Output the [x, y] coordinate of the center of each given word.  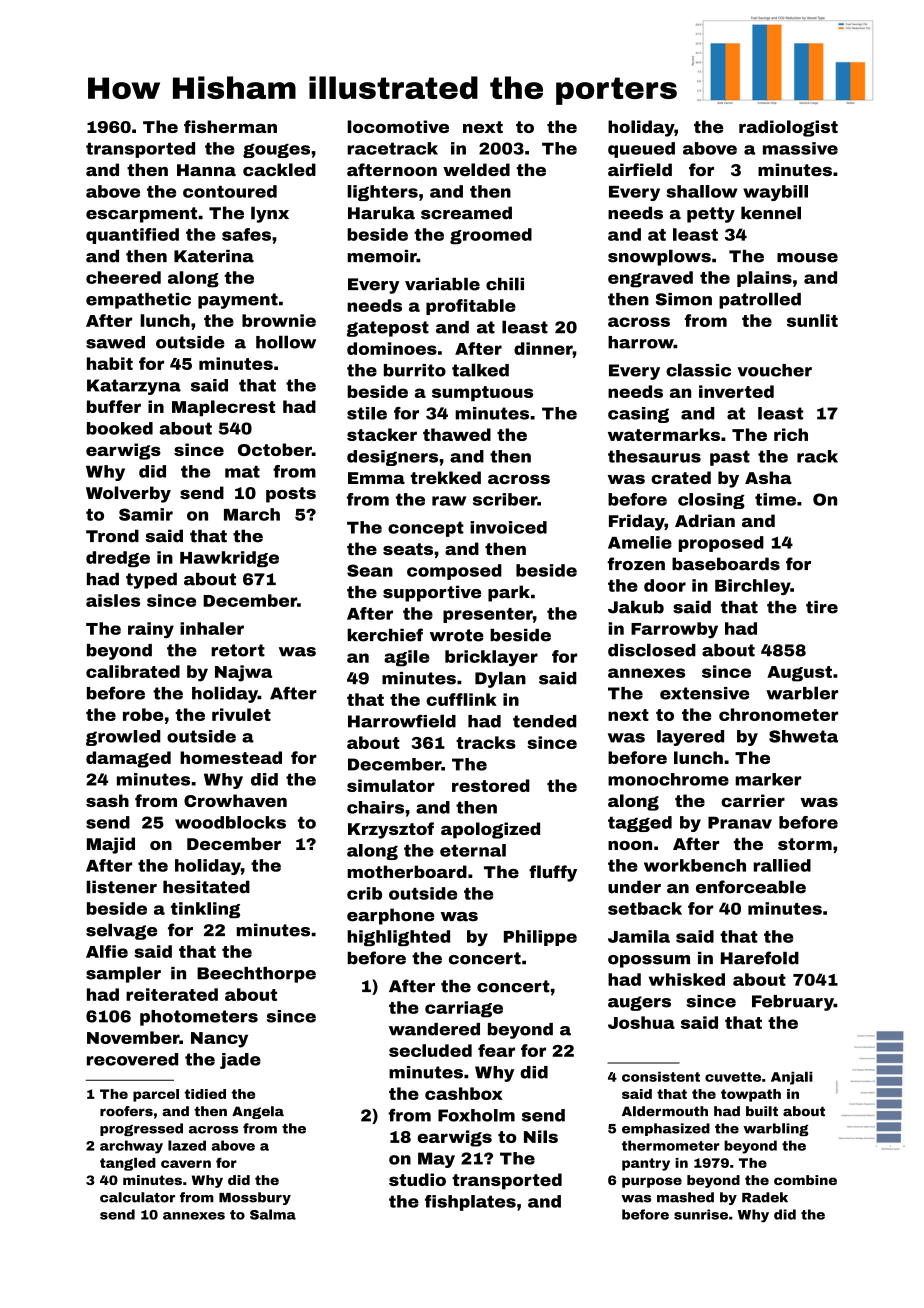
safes [246, 234]
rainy [151, 630]
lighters [382, 193]
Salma [273, 1214]
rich [791, 434]
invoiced [508, 527]
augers [639, 1003]
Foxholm [476, 1115]
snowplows [659, 257]
